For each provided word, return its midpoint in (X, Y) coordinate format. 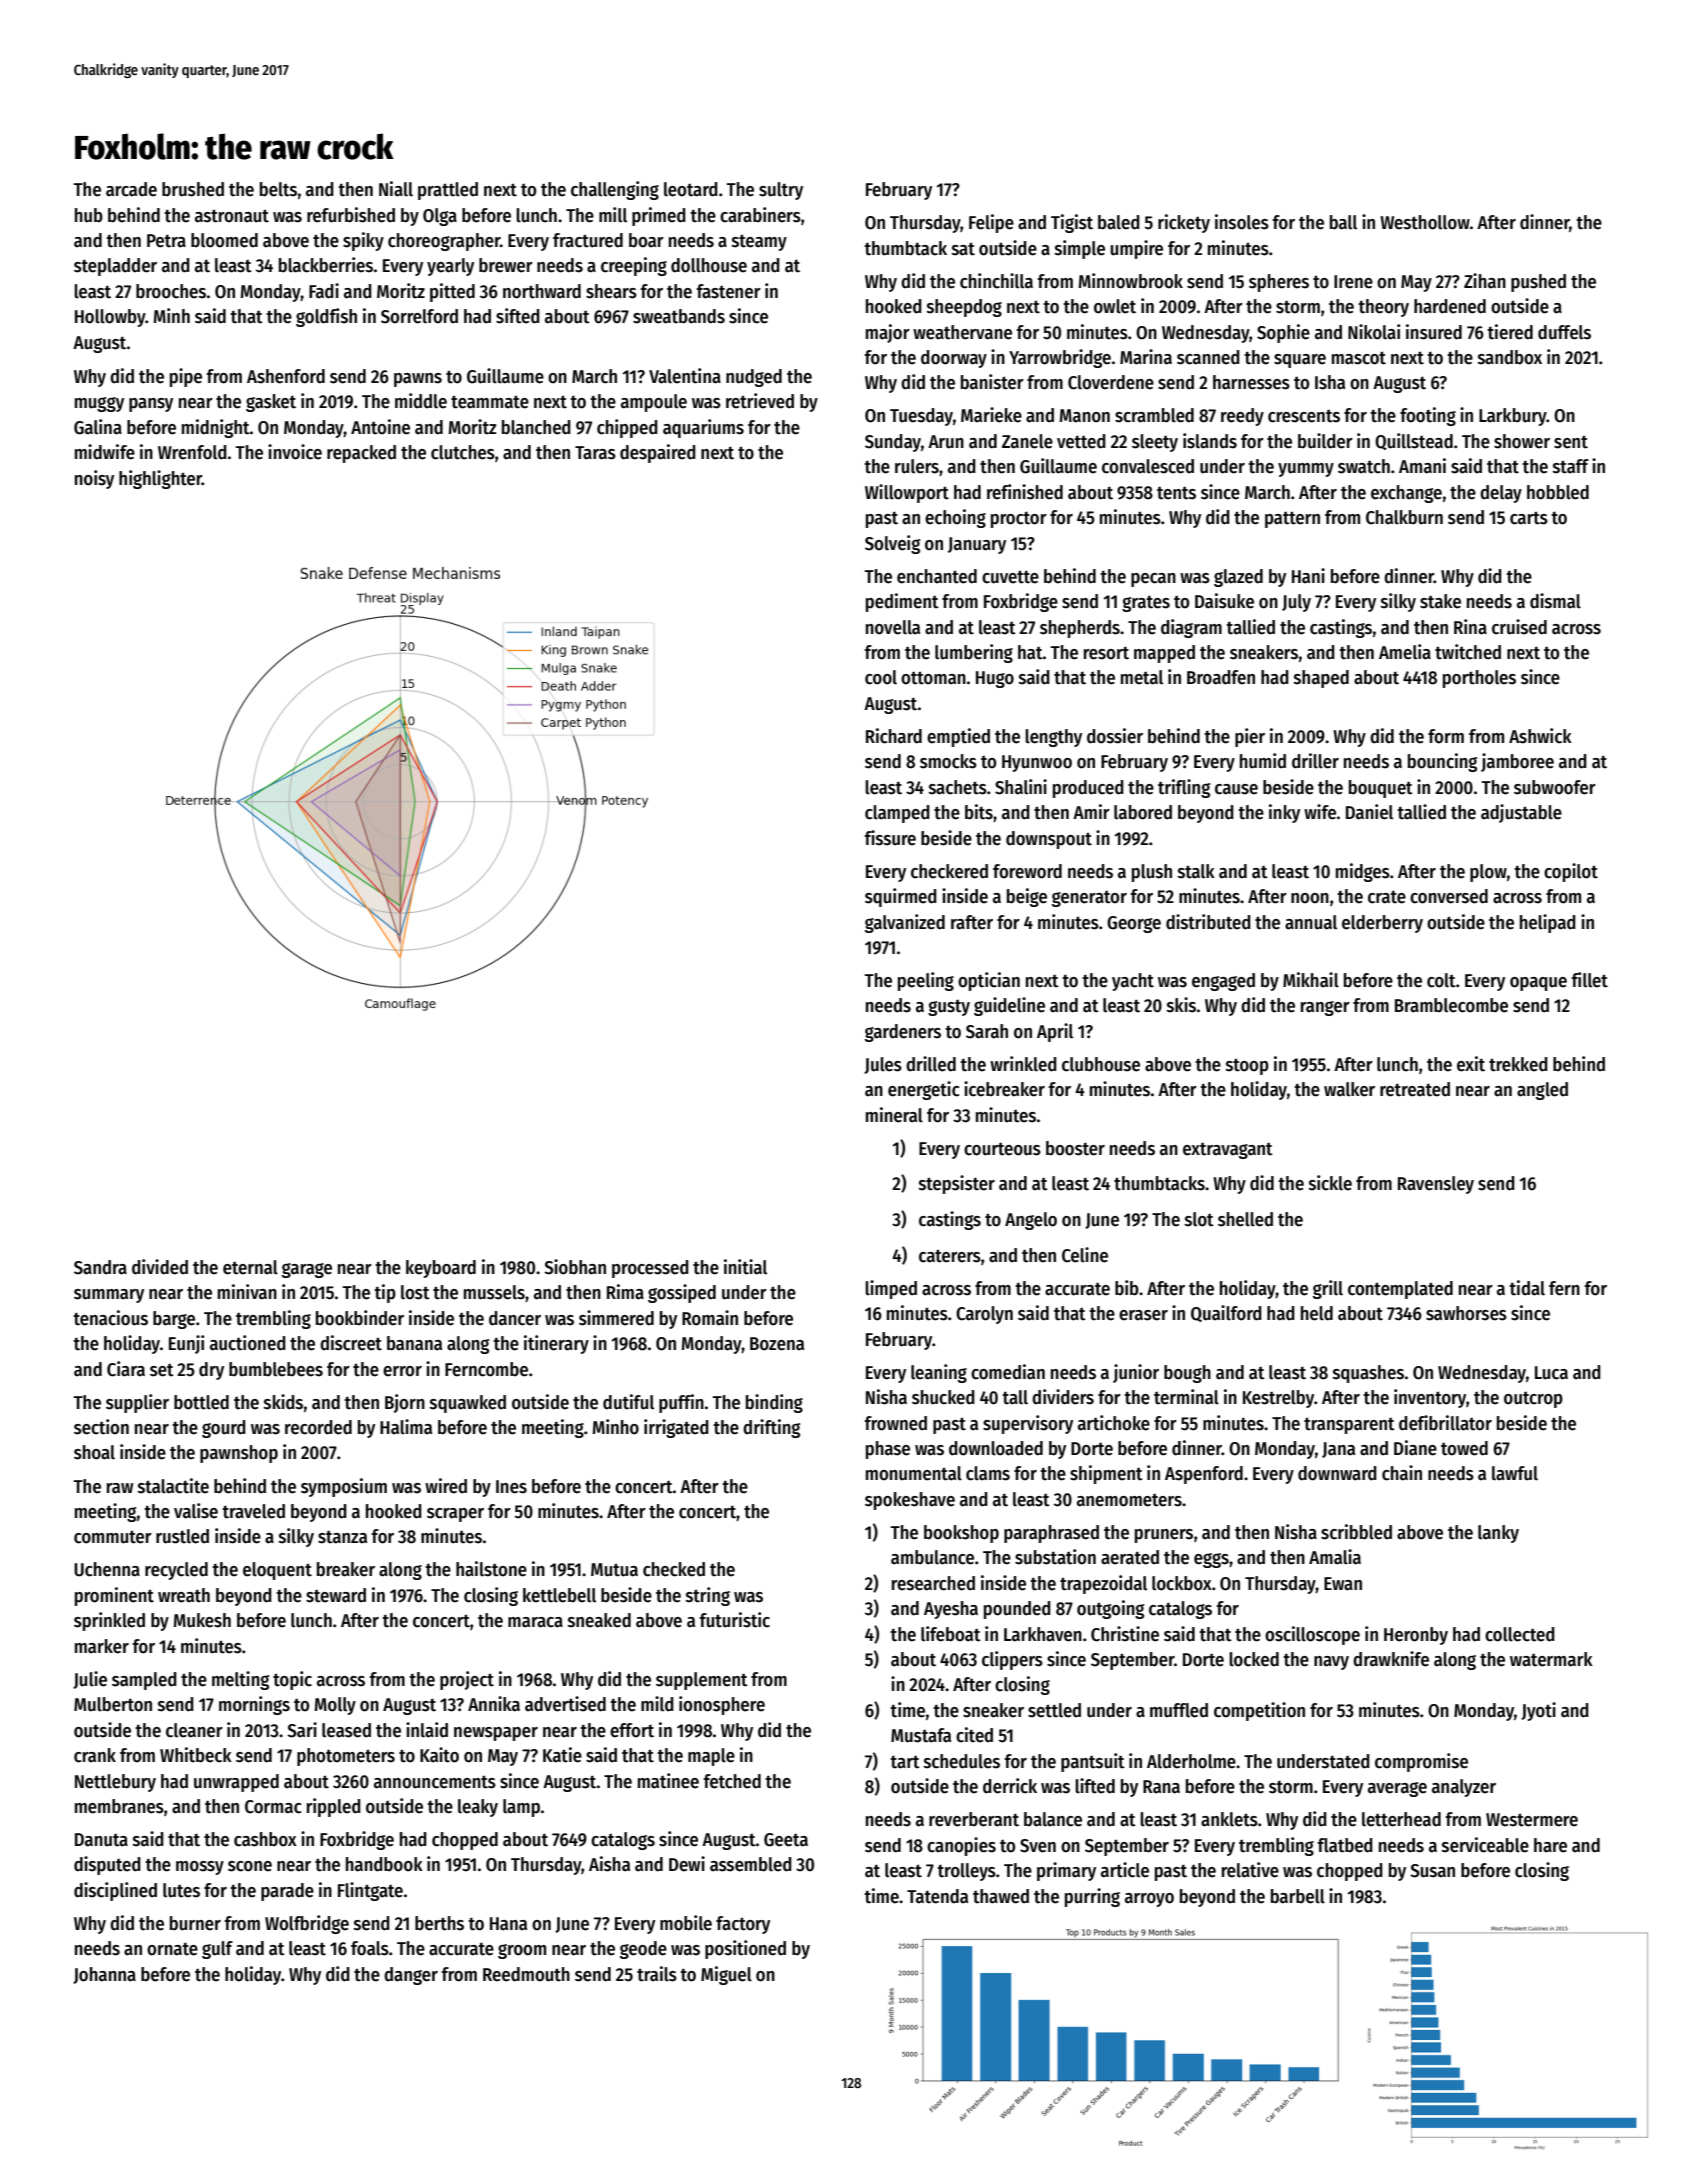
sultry (781, 191)
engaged (1223, 982)
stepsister (957, 1184)
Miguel (726, 1975)
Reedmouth (526, 1974)
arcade (131, 189)
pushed (1538, 283)
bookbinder (360, 1318)
